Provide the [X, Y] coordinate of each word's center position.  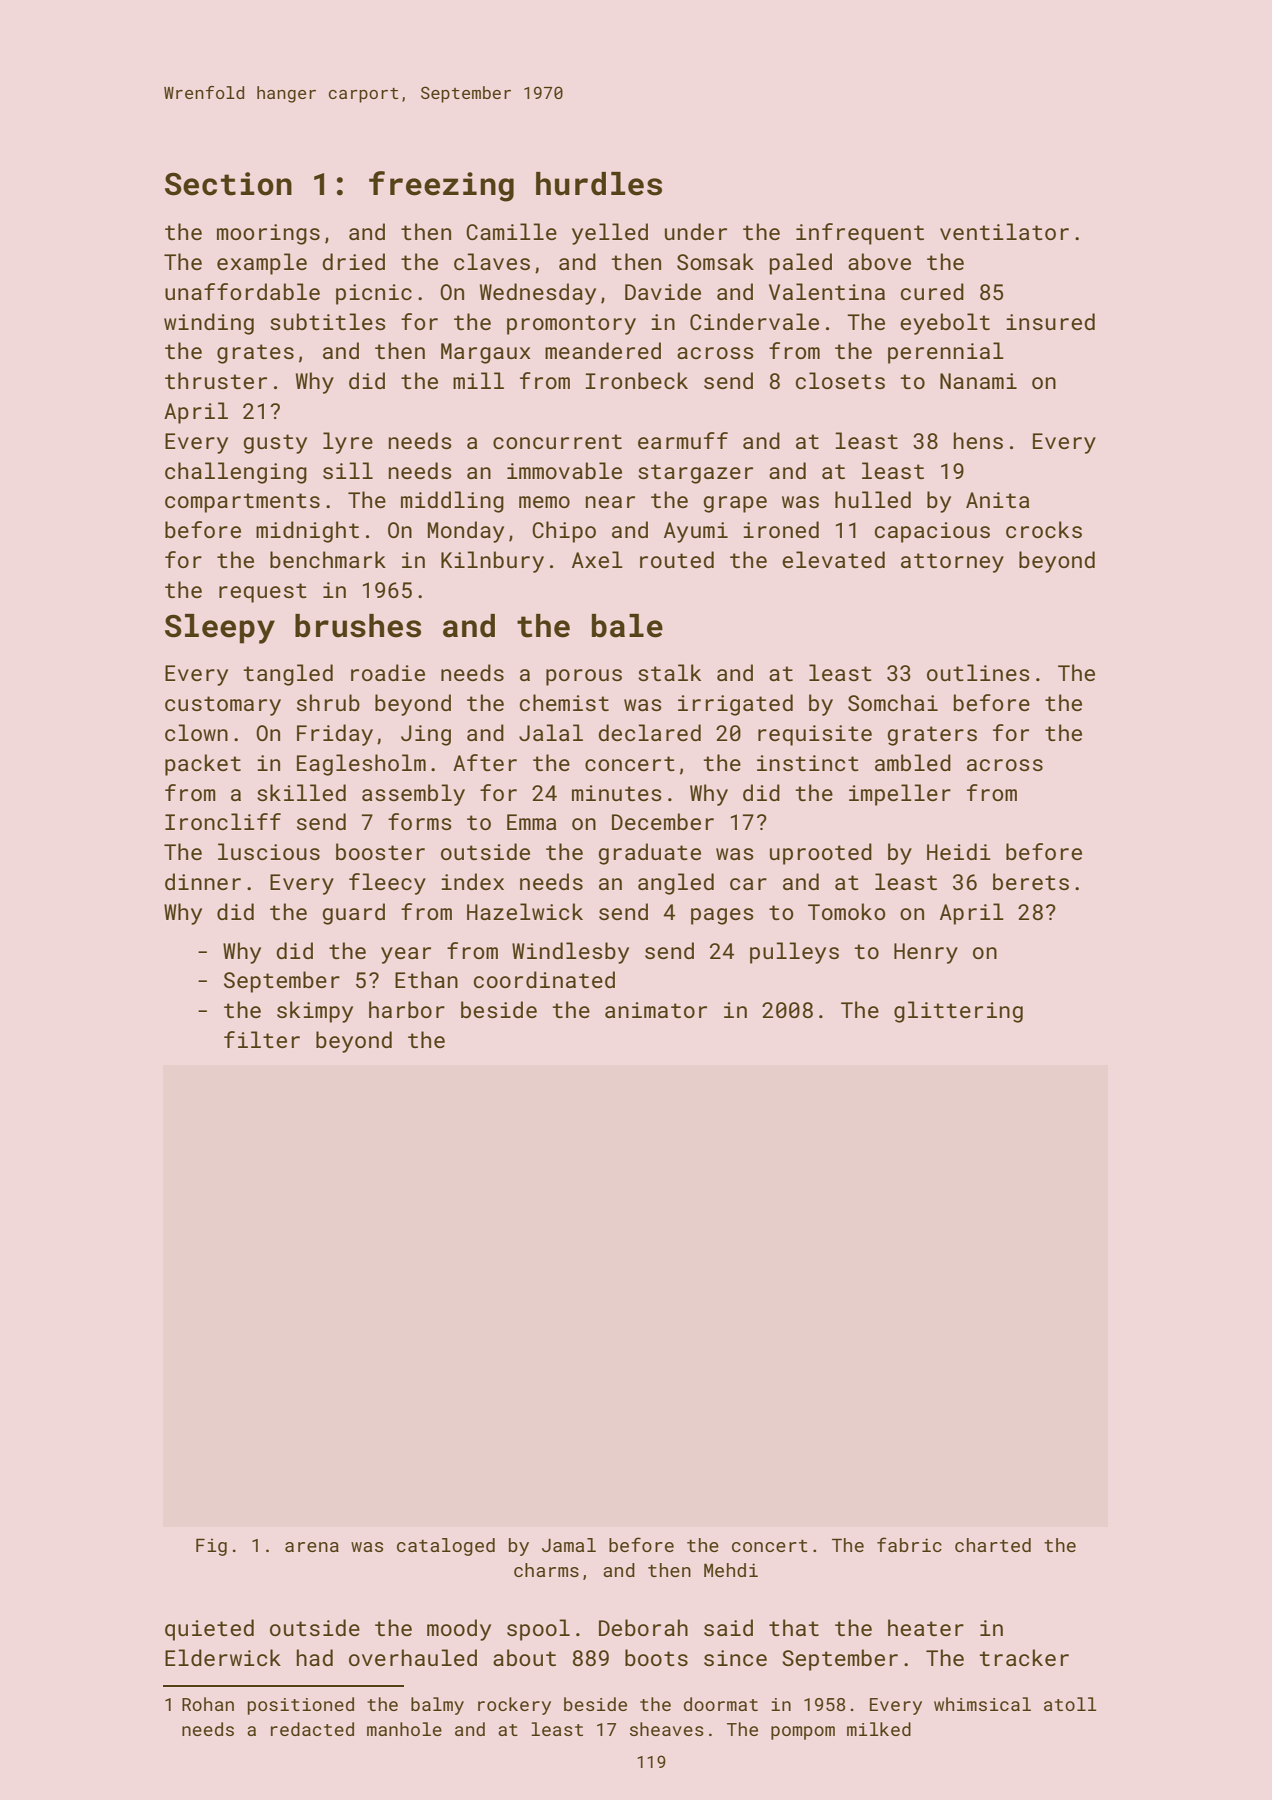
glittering [958, 1012]
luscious [269, 851]
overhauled [413, 1657]
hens [978, 440]
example [262, 264]
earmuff [683, 440]
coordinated [544, 979]
